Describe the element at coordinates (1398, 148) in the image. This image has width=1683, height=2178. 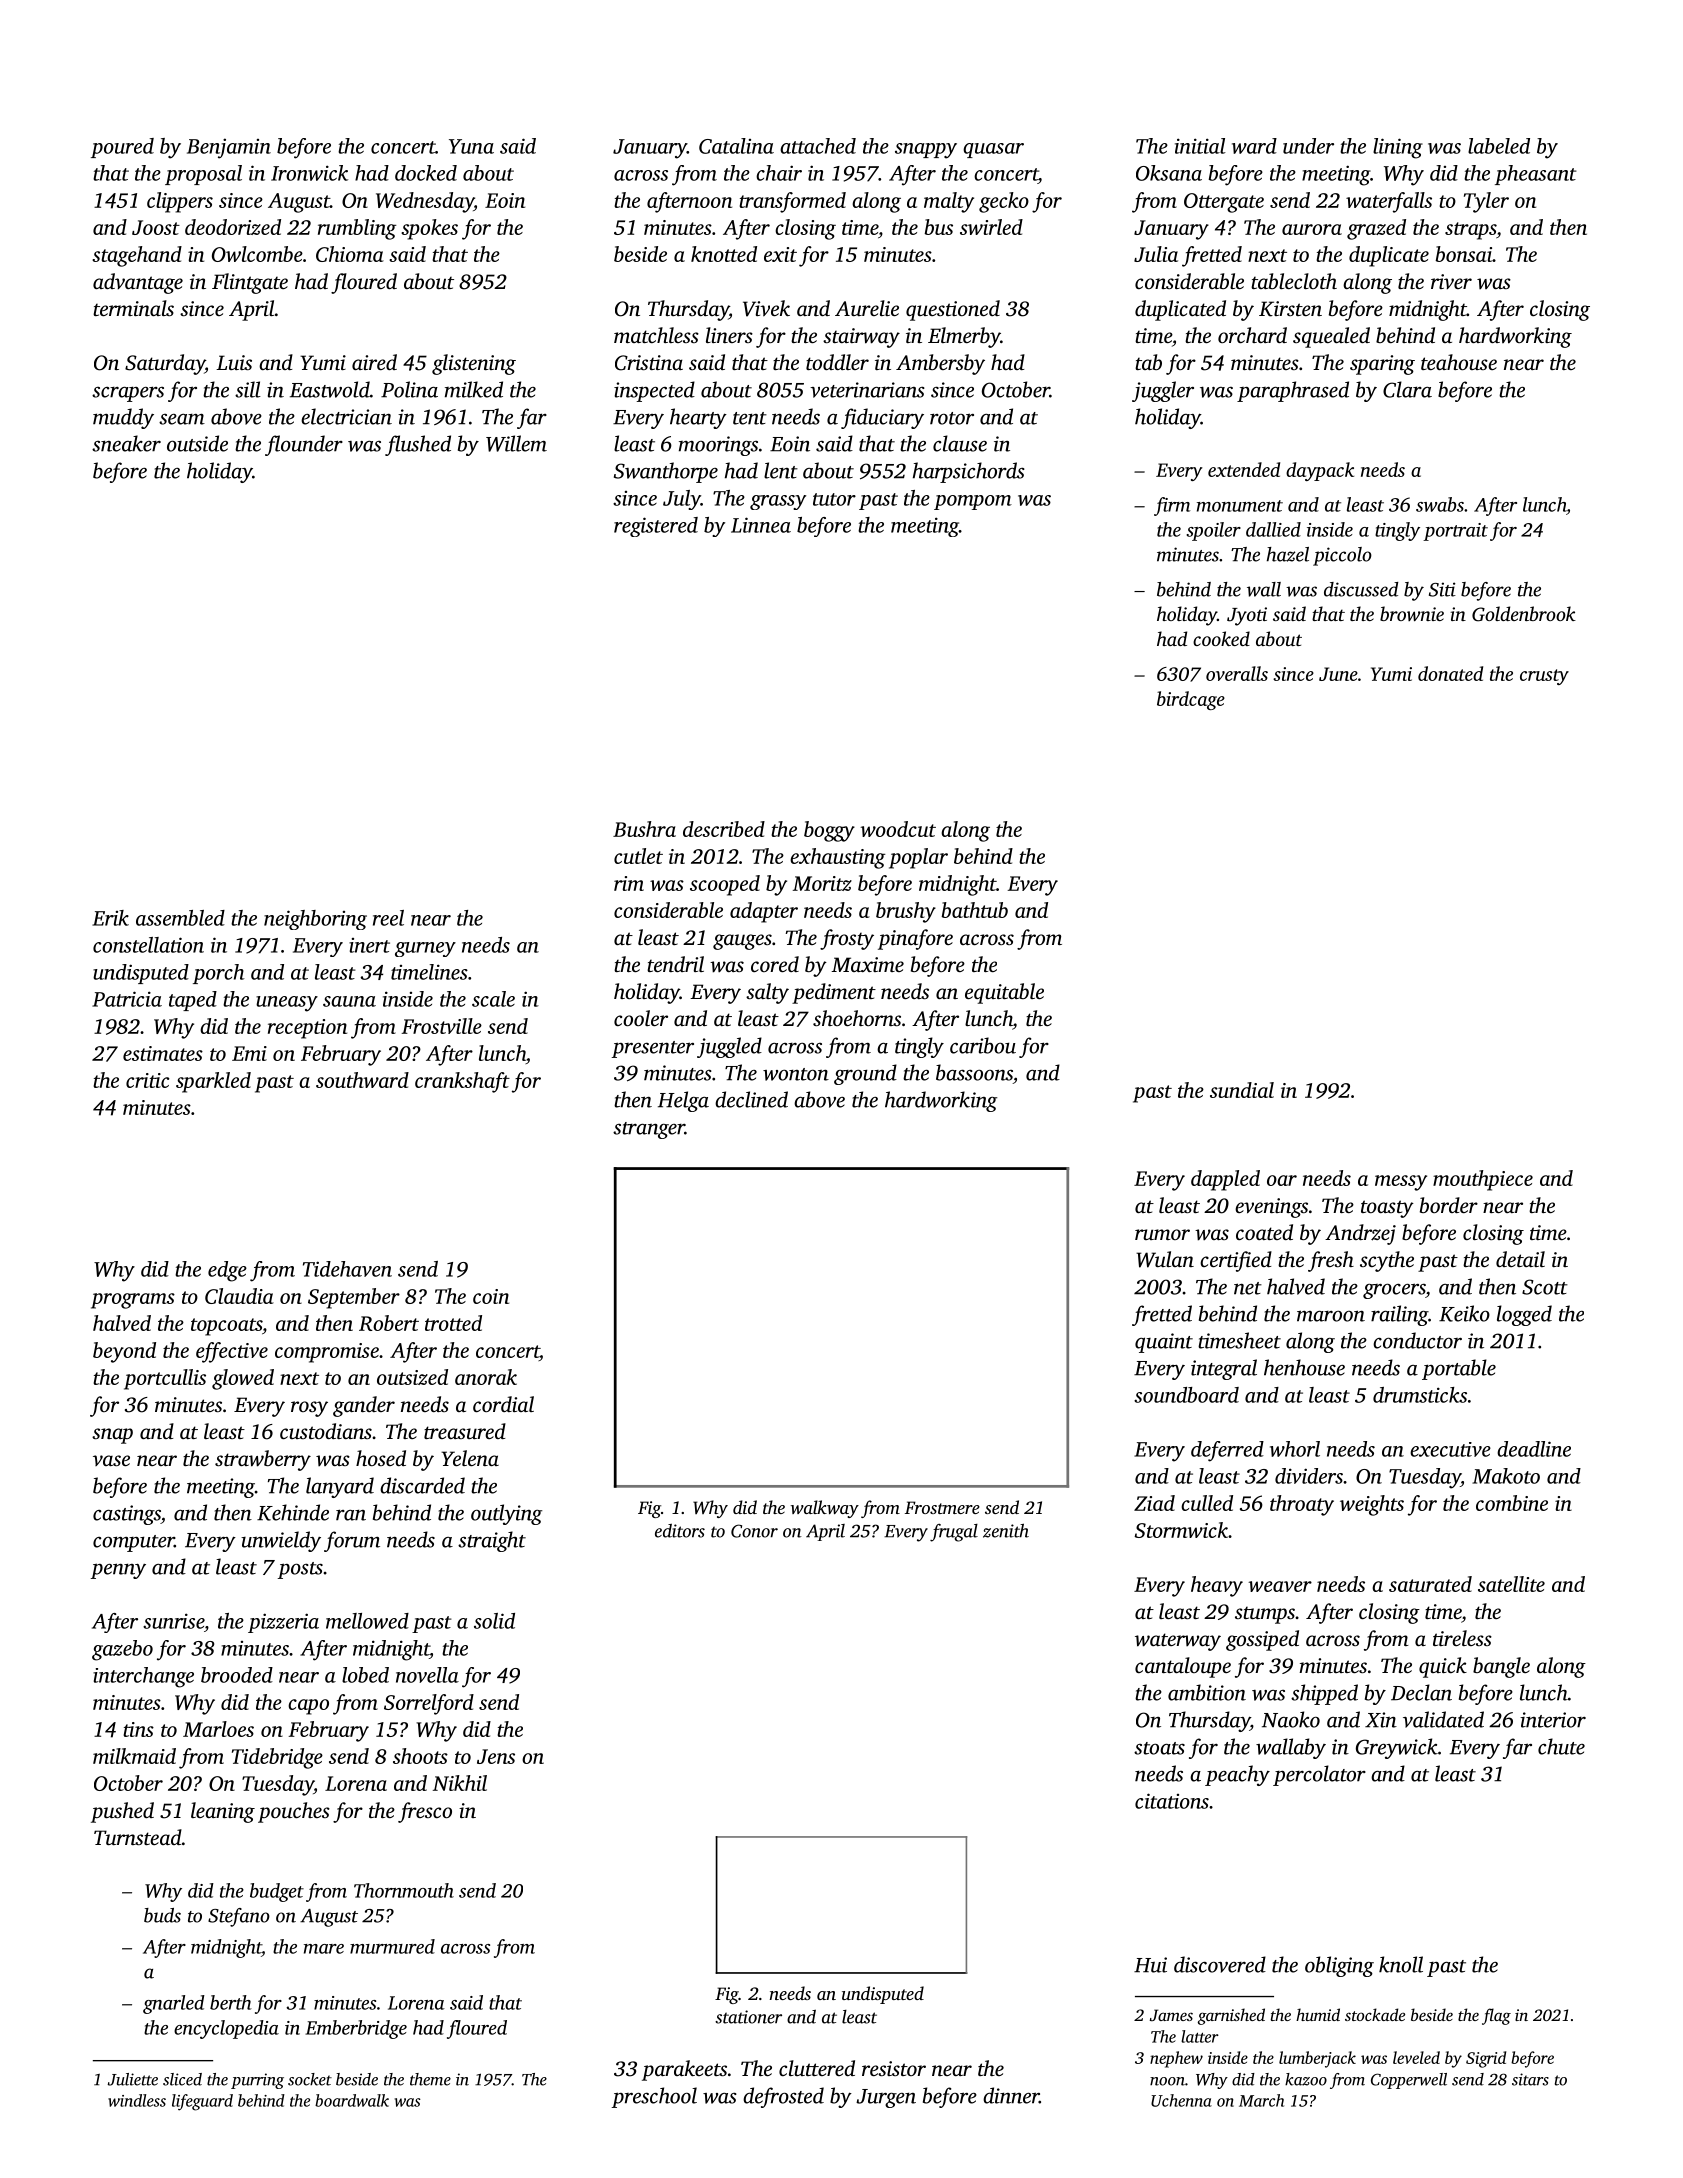
I see `lining` at that location.
